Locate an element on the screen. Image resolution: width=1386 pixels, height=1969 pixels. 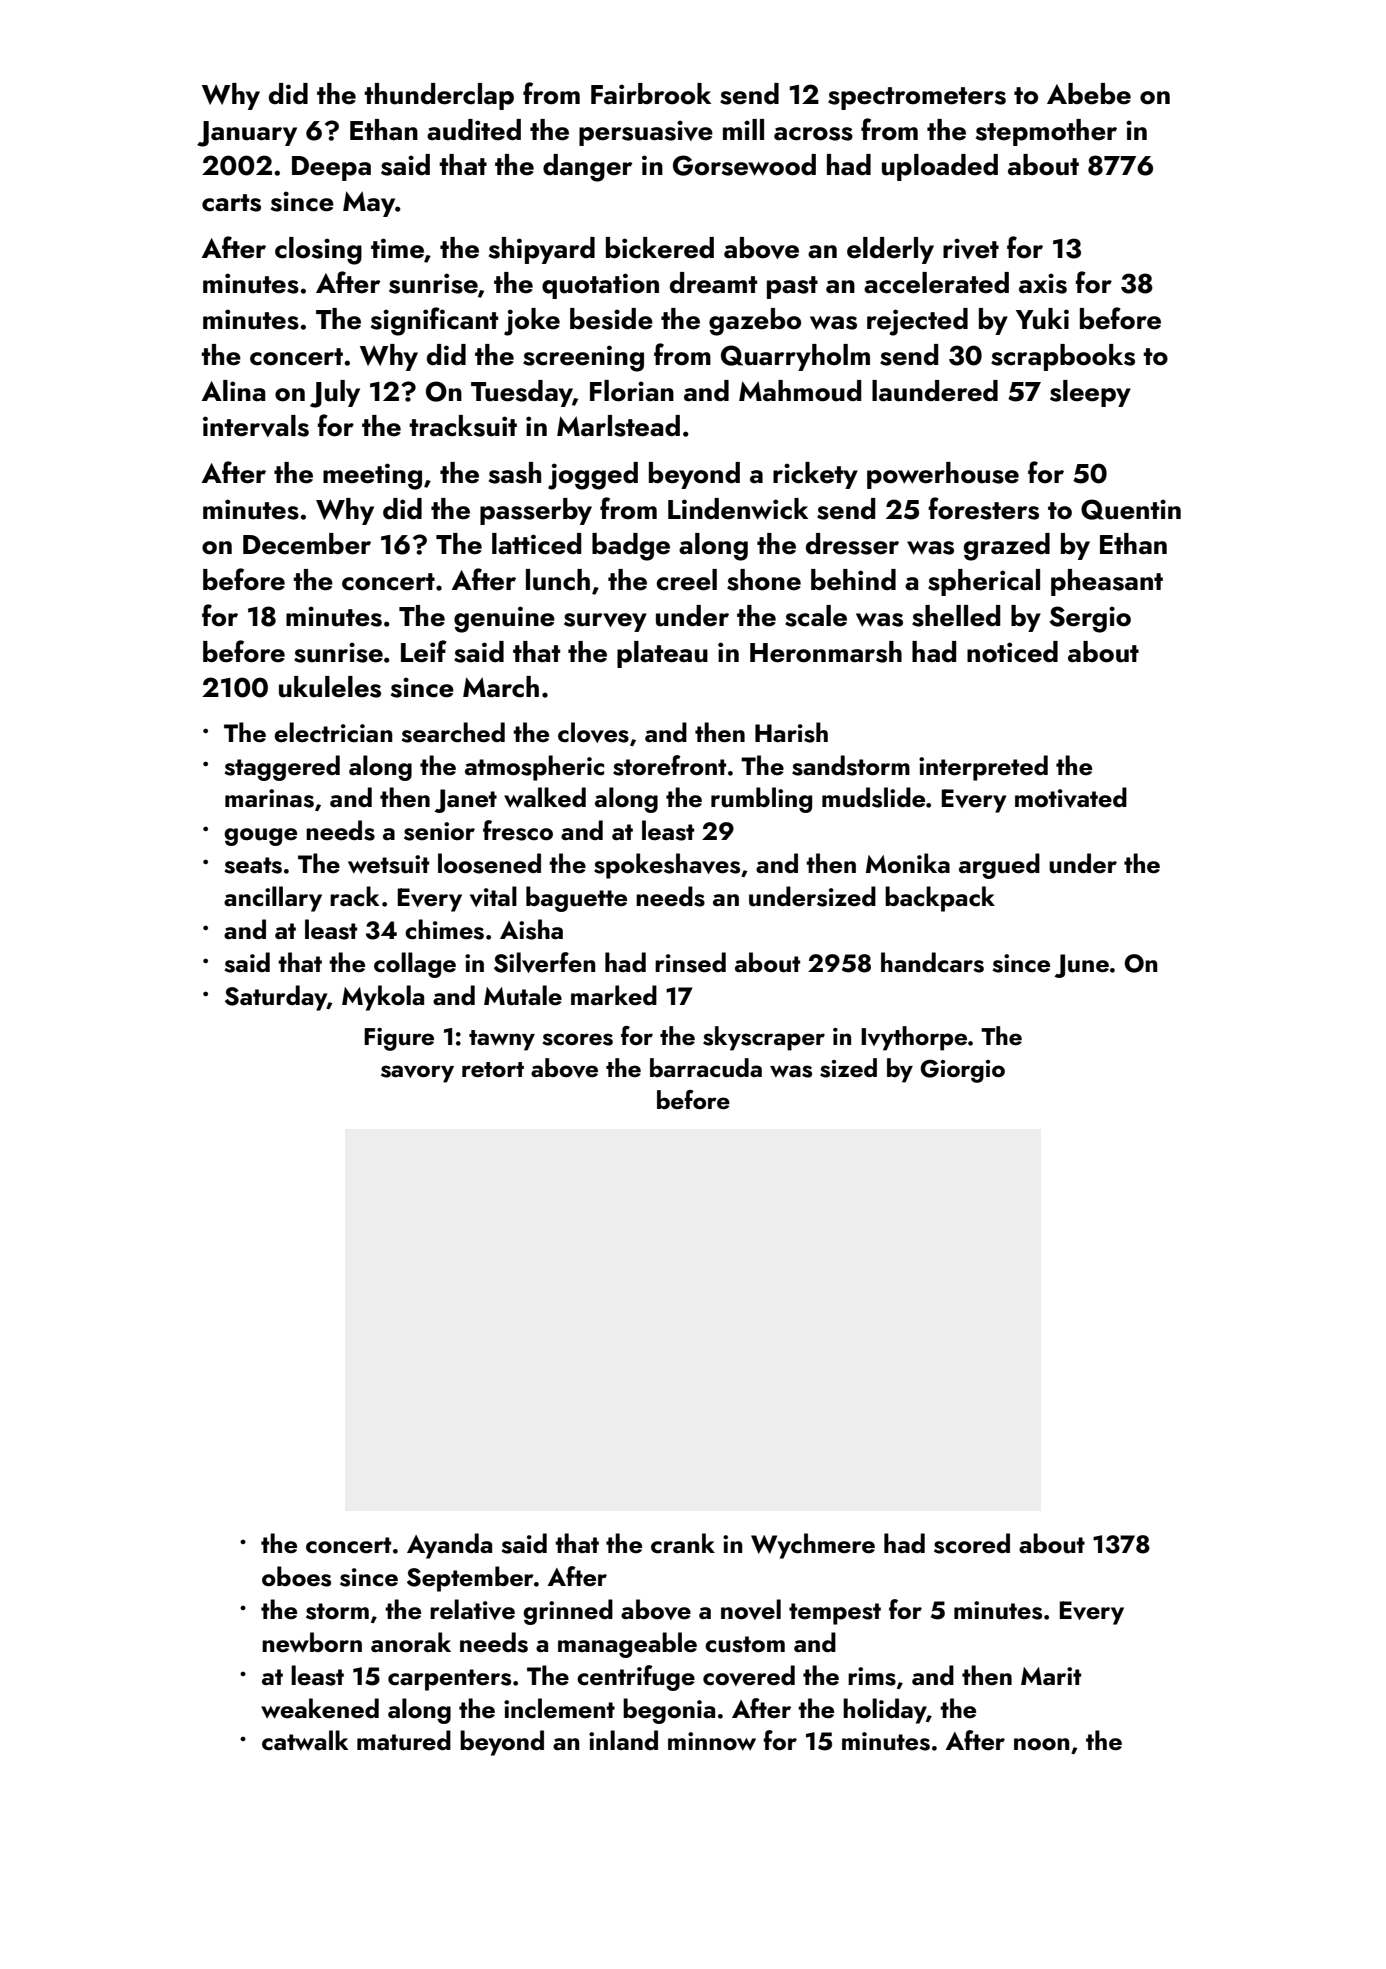
oboes is located at coordinates (296, 1576).
